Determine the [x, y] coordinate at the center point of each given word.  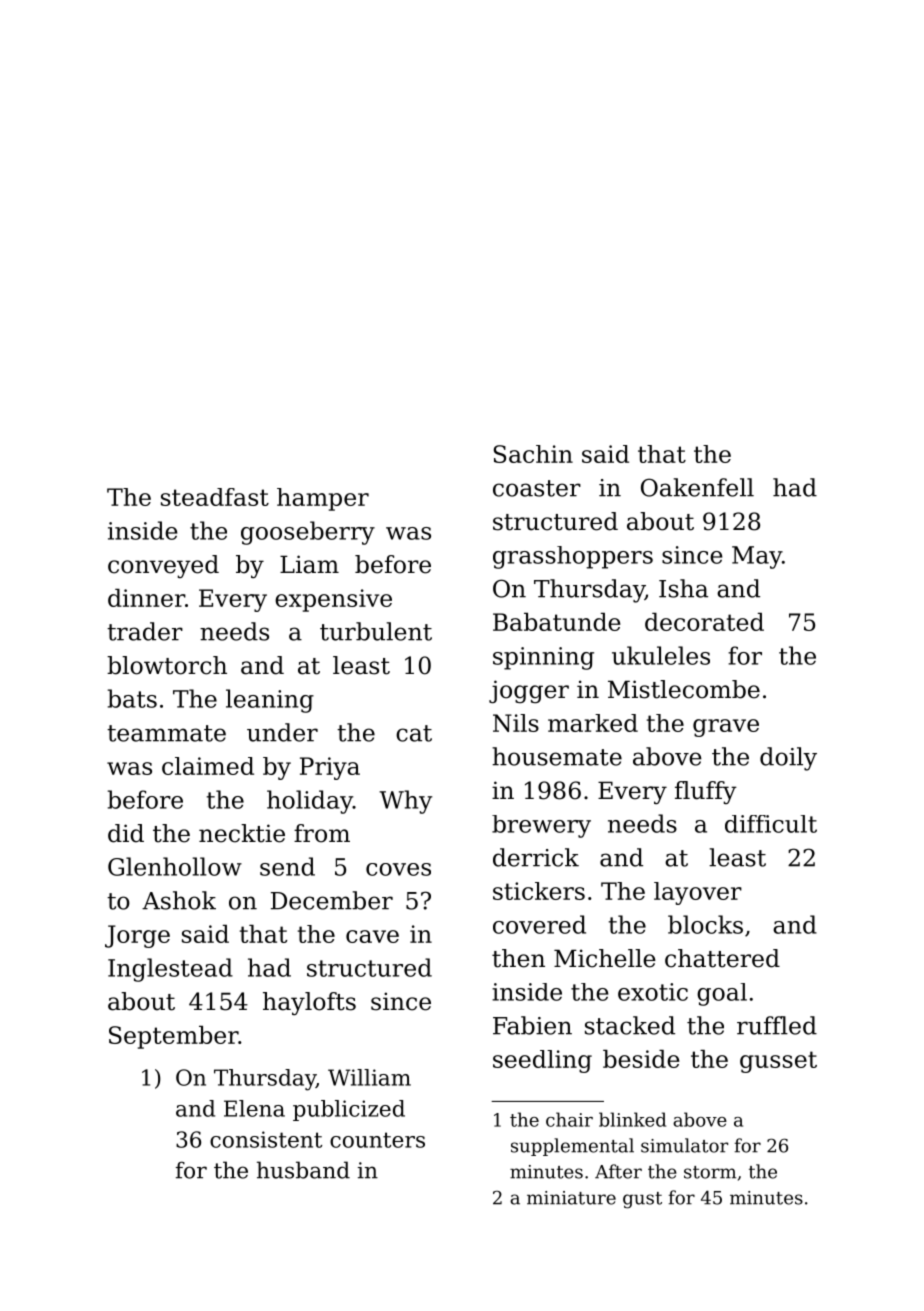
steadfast [215, 497]
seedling [542, 1061]
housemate [557, 756]
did [126, 833]
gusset [778, 1062]
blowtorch [167, 665]
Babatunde [556, 622]
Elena [254, 1108]
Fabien [532, 1025]
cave [372, 936]
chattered [722, 958]
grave [726, 728]
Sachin [533, 454]
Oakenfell [697, 487]
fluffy [706, 792]
